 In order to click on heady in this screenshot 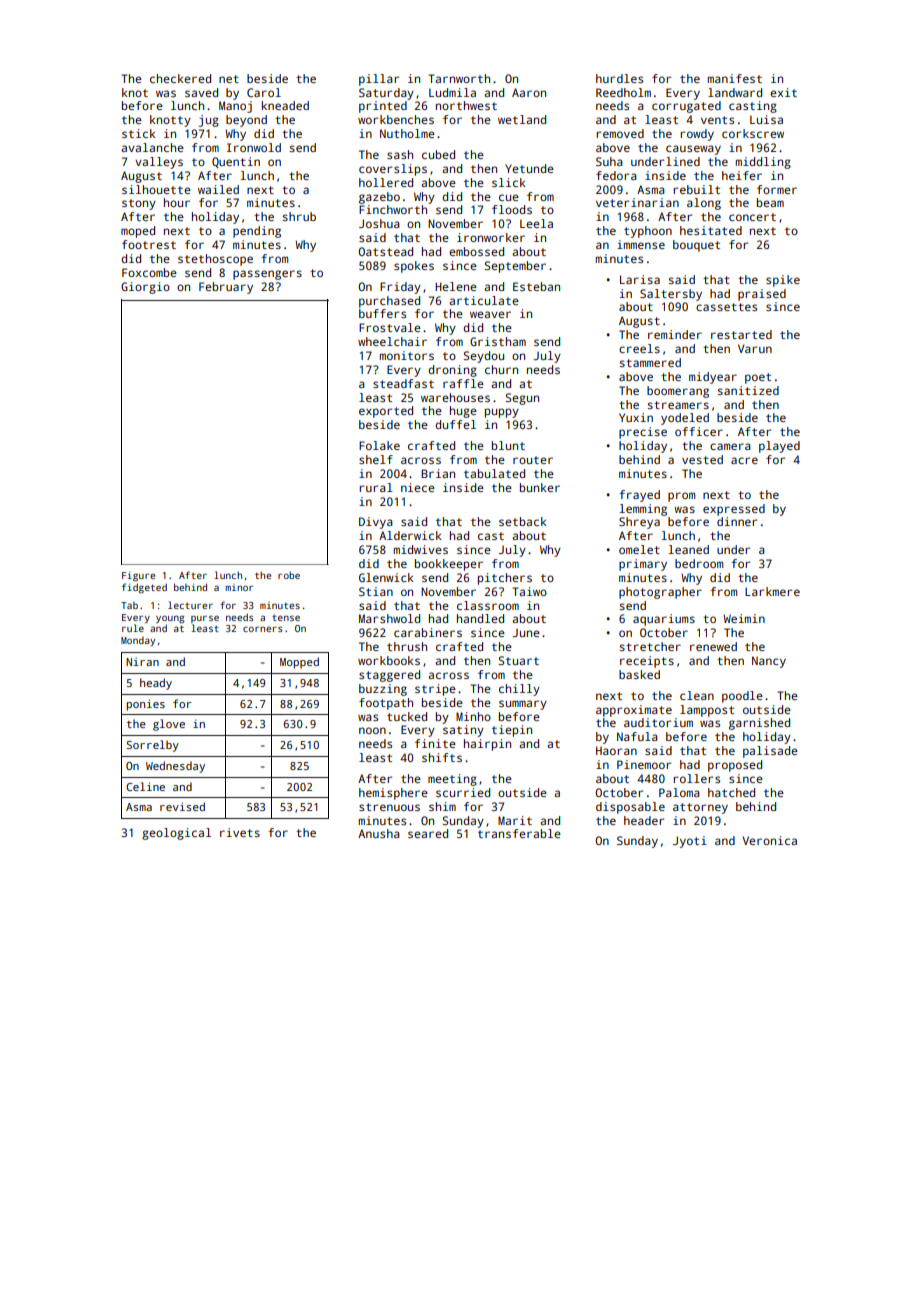, I will do `click(156, 684)`.
